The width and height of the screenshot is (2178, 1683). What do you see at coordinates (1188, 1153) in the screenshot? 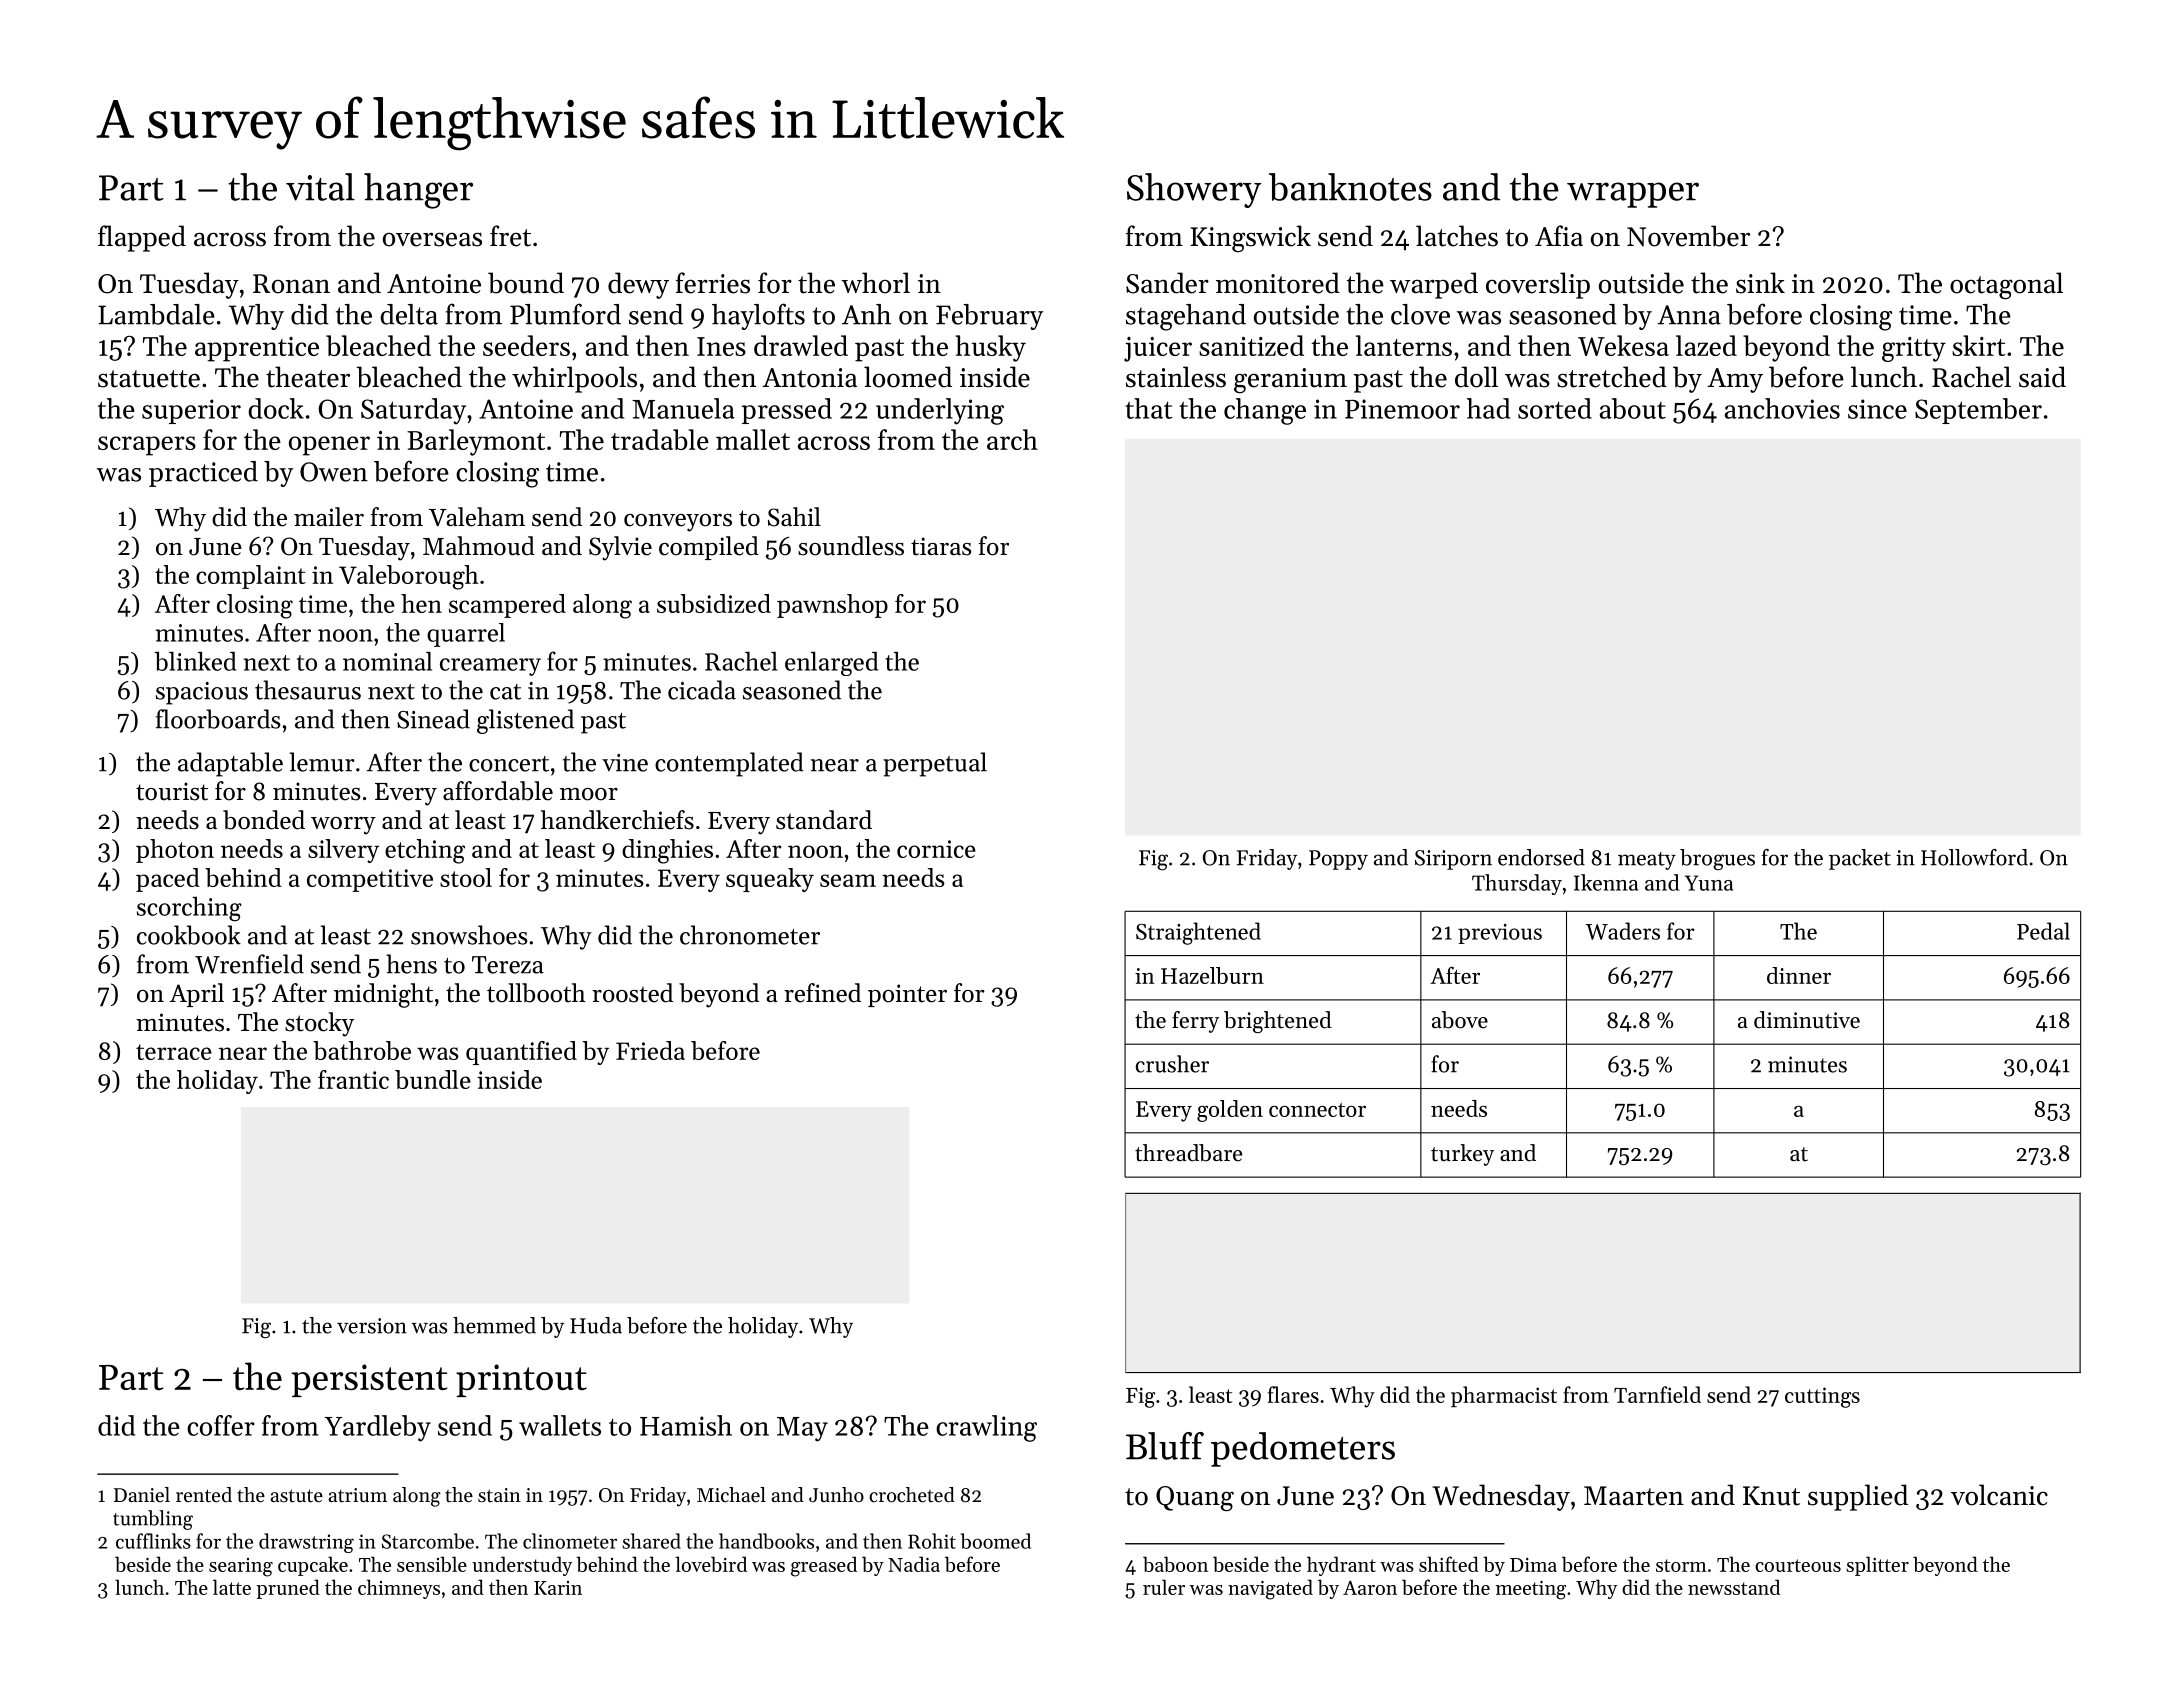
I see `threadbare` at bounding box center [1188, 1153].
